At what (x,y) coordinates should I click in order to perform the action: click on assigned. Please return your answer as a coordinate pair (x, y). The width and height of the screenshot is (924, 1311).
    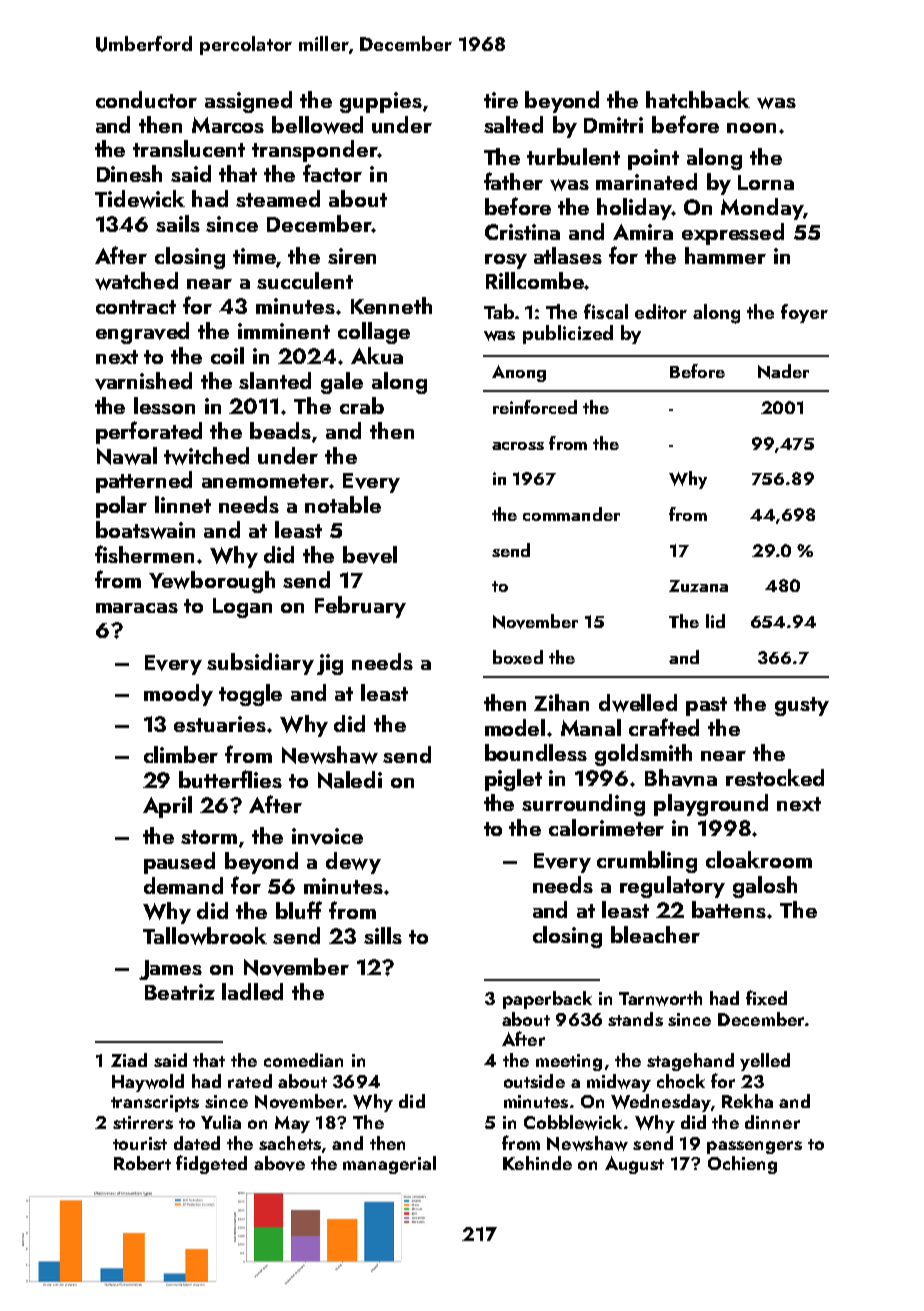
    Looking at the image, I should click on (248, 102).
